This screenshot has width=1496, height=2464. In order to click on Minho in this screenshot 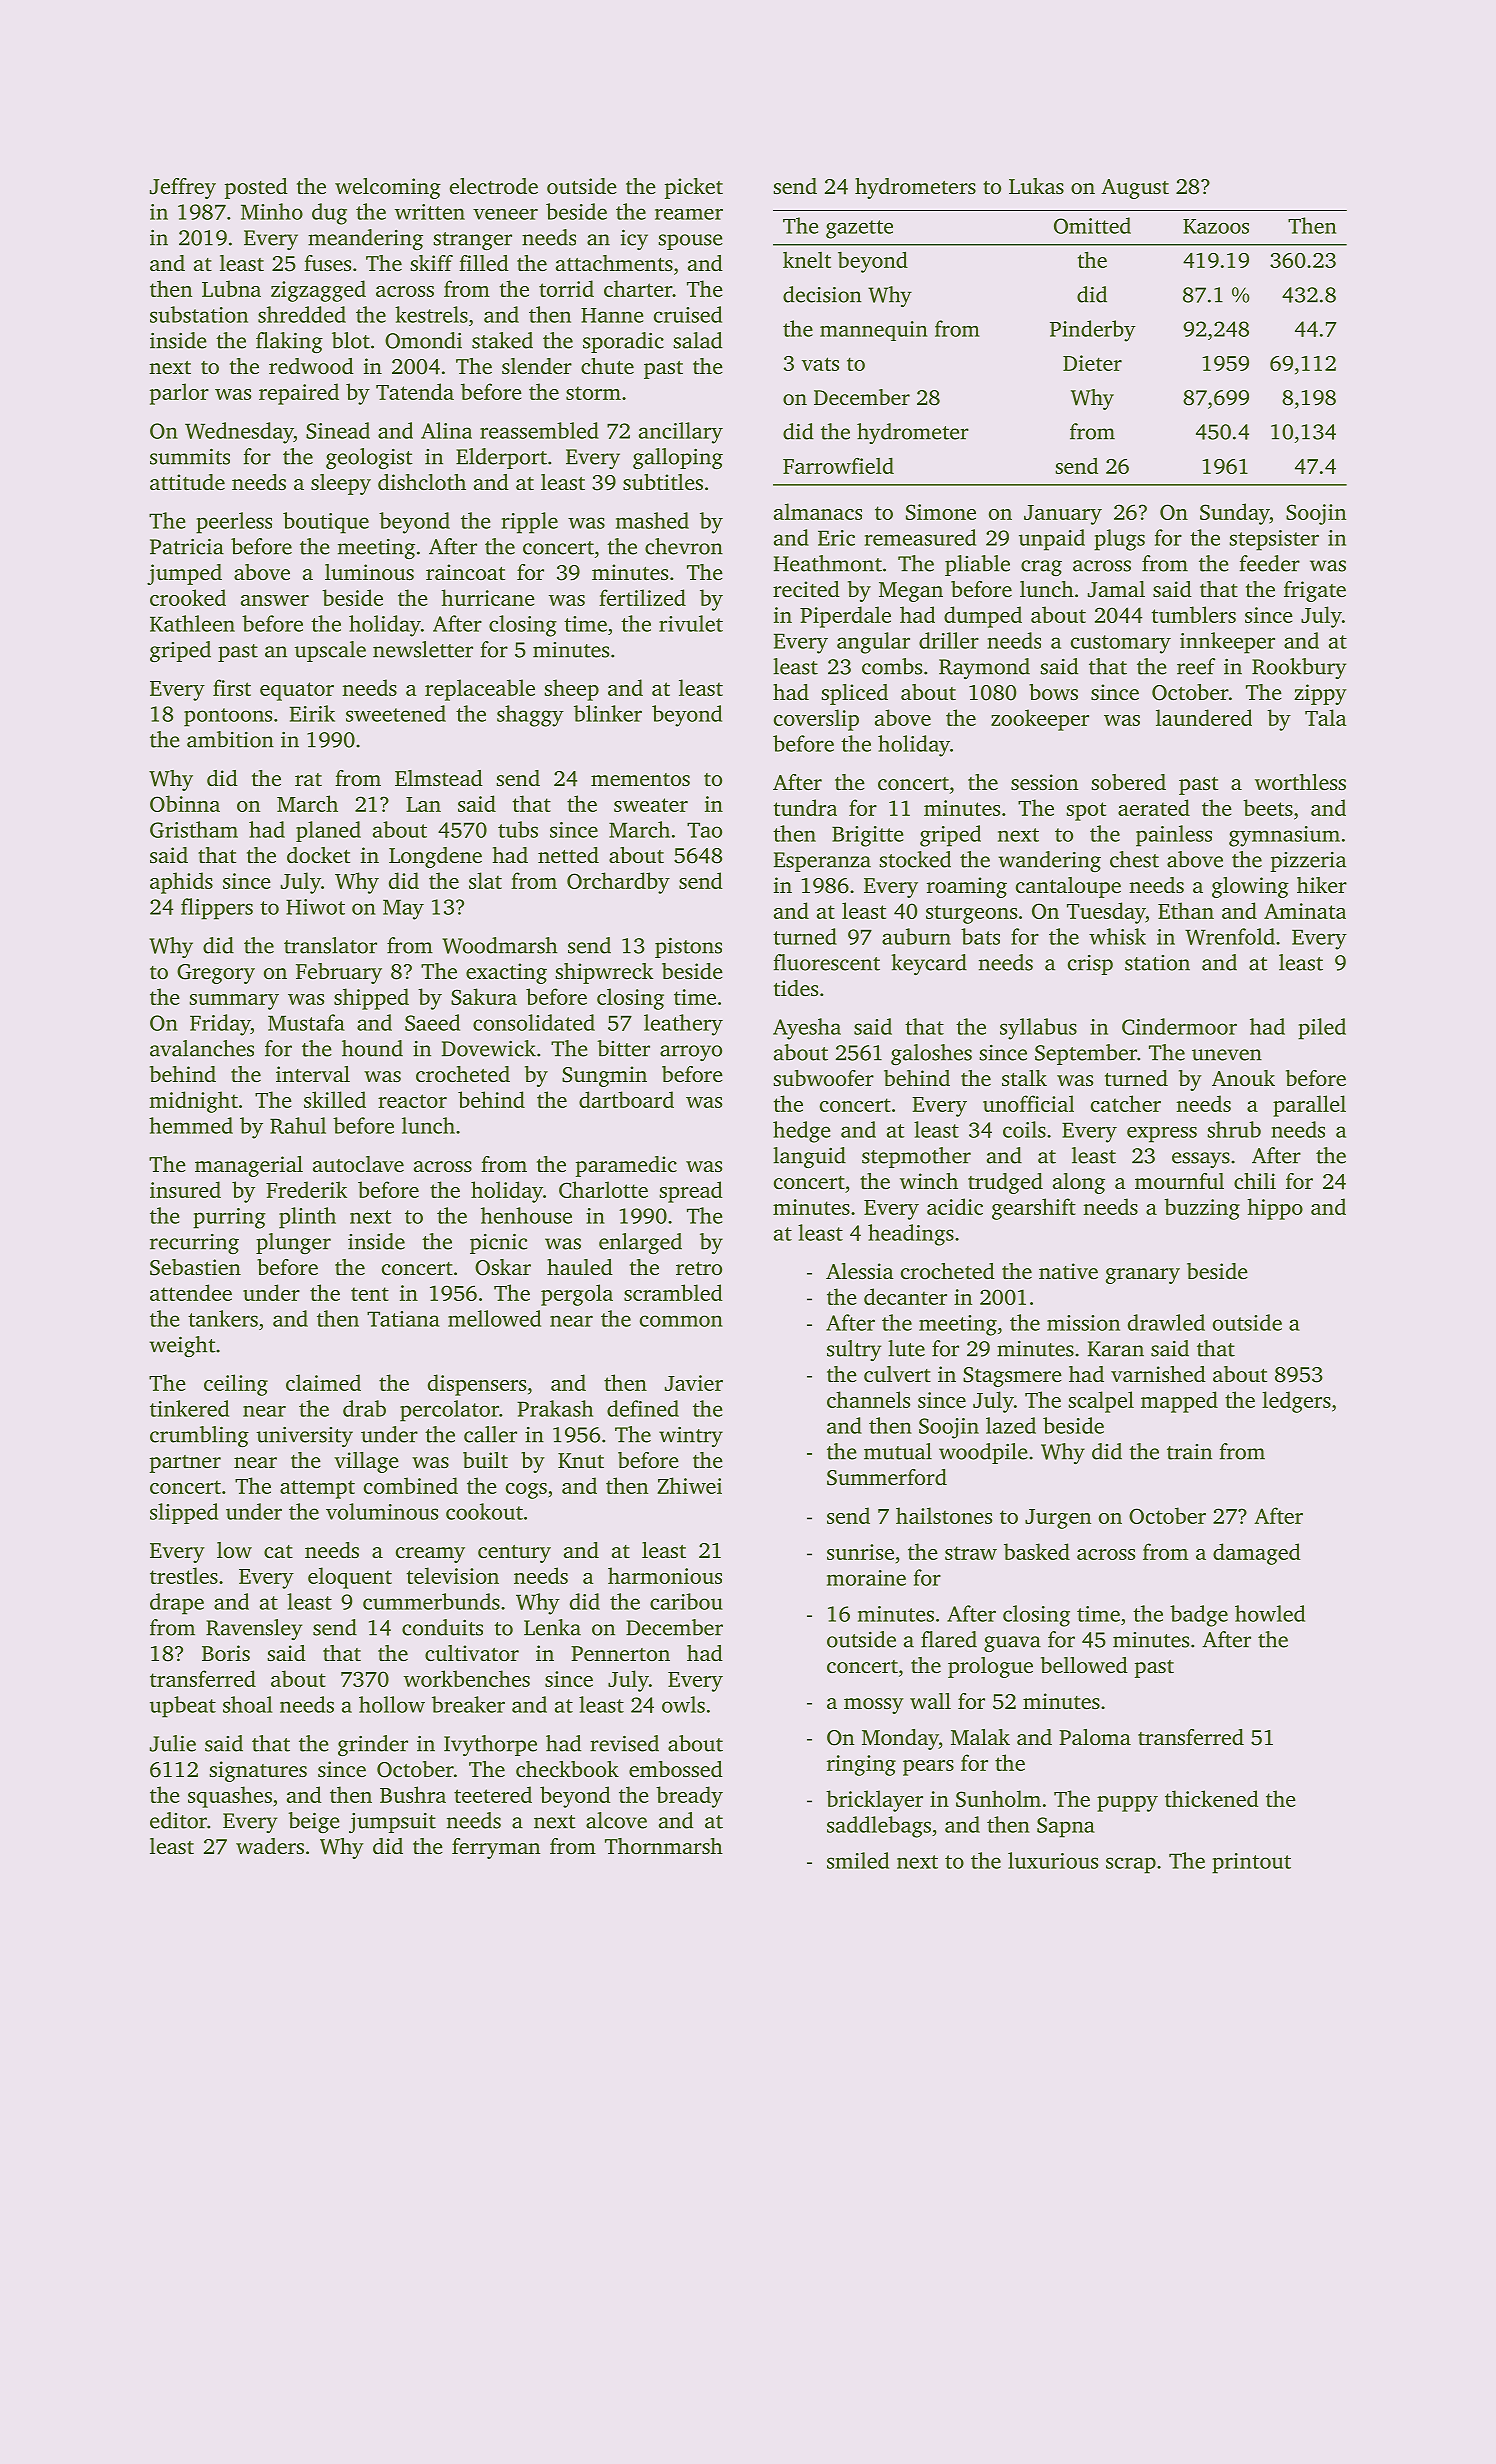, I will do `click(272, 211)`.
